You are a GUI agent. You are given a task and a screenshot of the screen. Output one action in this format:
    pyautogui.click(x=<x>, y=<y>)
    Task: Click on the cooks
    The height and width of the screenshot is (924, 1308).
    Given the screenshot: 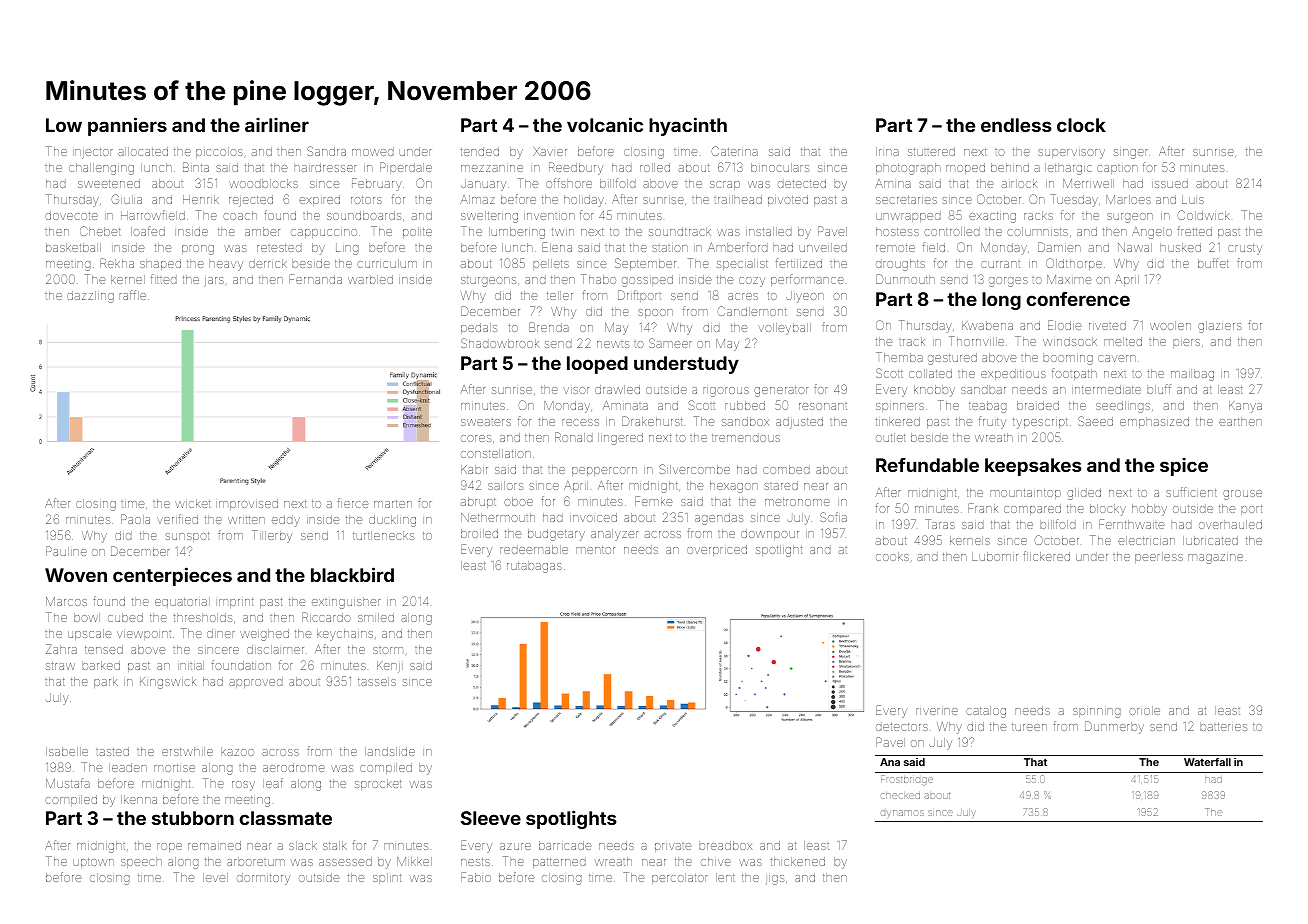 What is the action you would take?
    pyautogui.click(x=892, y=556)
